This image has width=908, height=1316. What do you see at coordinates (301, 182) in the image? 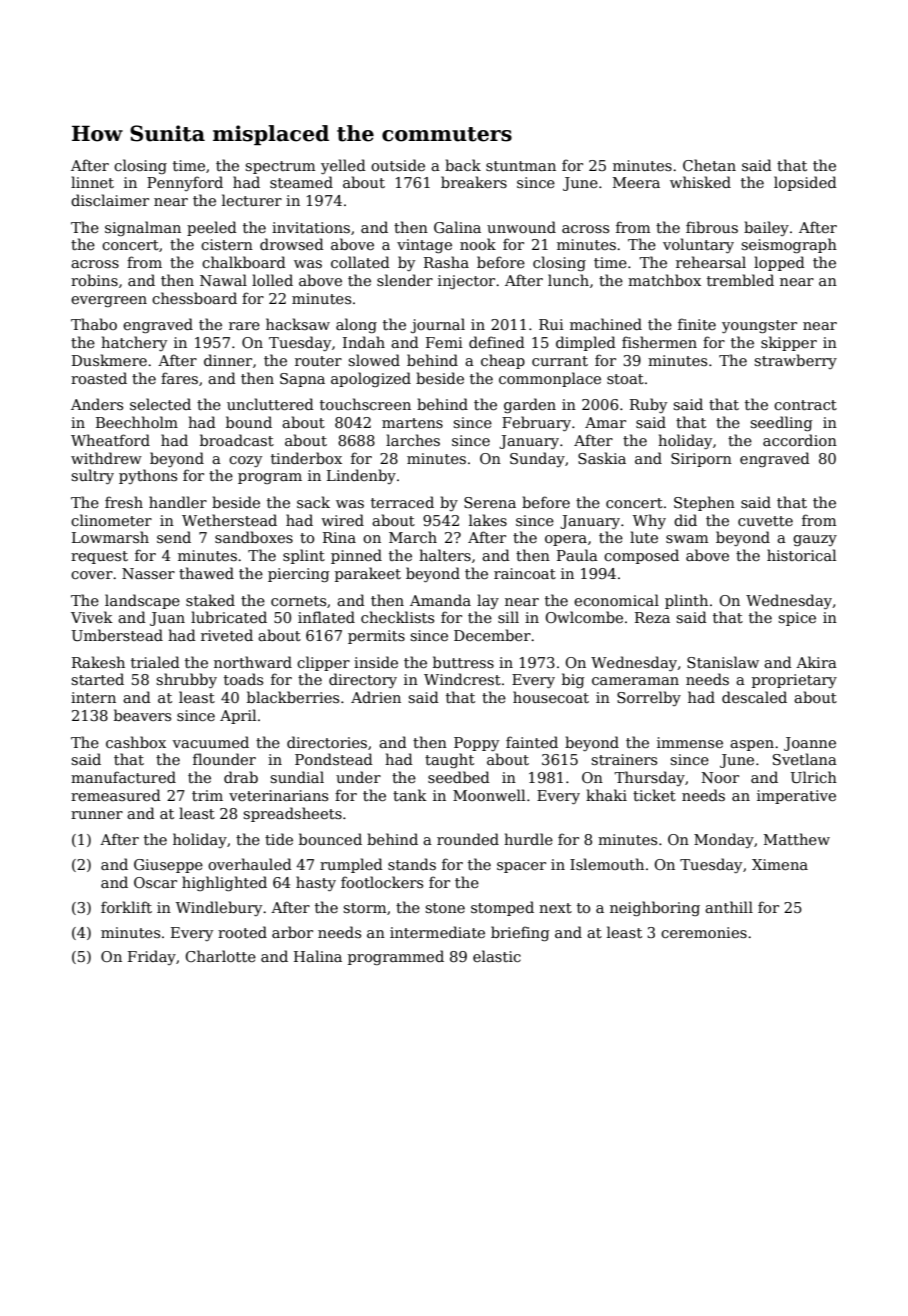
I see `steamed` at bounding box center [301, 182].
